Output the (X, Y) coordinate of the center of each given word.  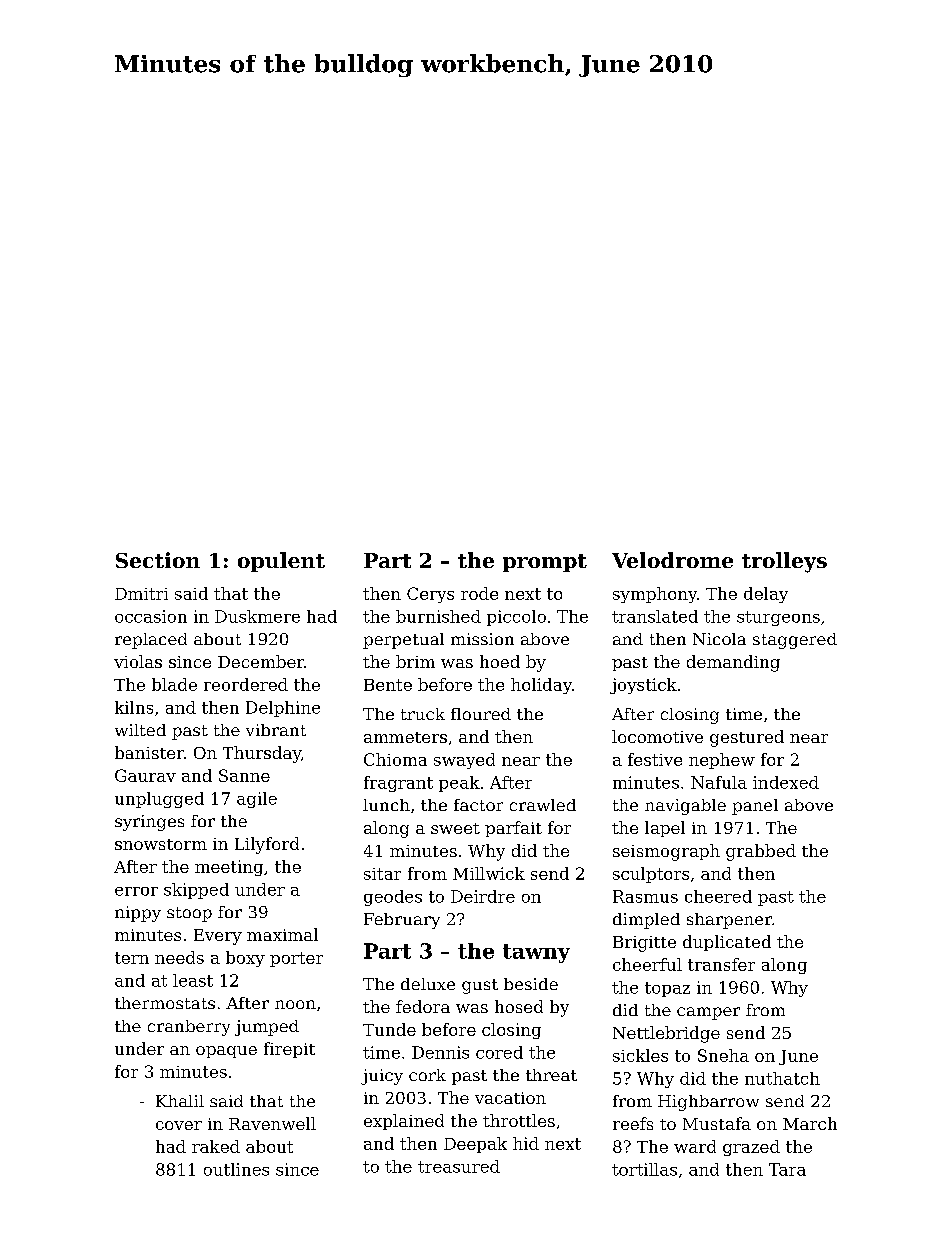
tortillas (644, 1169)
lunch (386, 805)
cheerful (647, 964)
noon (295, 1004)
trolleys (784, 562)
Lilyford (267, 845)
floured (481, 714)
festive (655, 759)
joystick (643, 686)
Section (158, 560)
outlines (236, 1169)
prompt (545, 563)
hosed (519, 1006)
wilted (140, 730)
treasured (459, 1166)
